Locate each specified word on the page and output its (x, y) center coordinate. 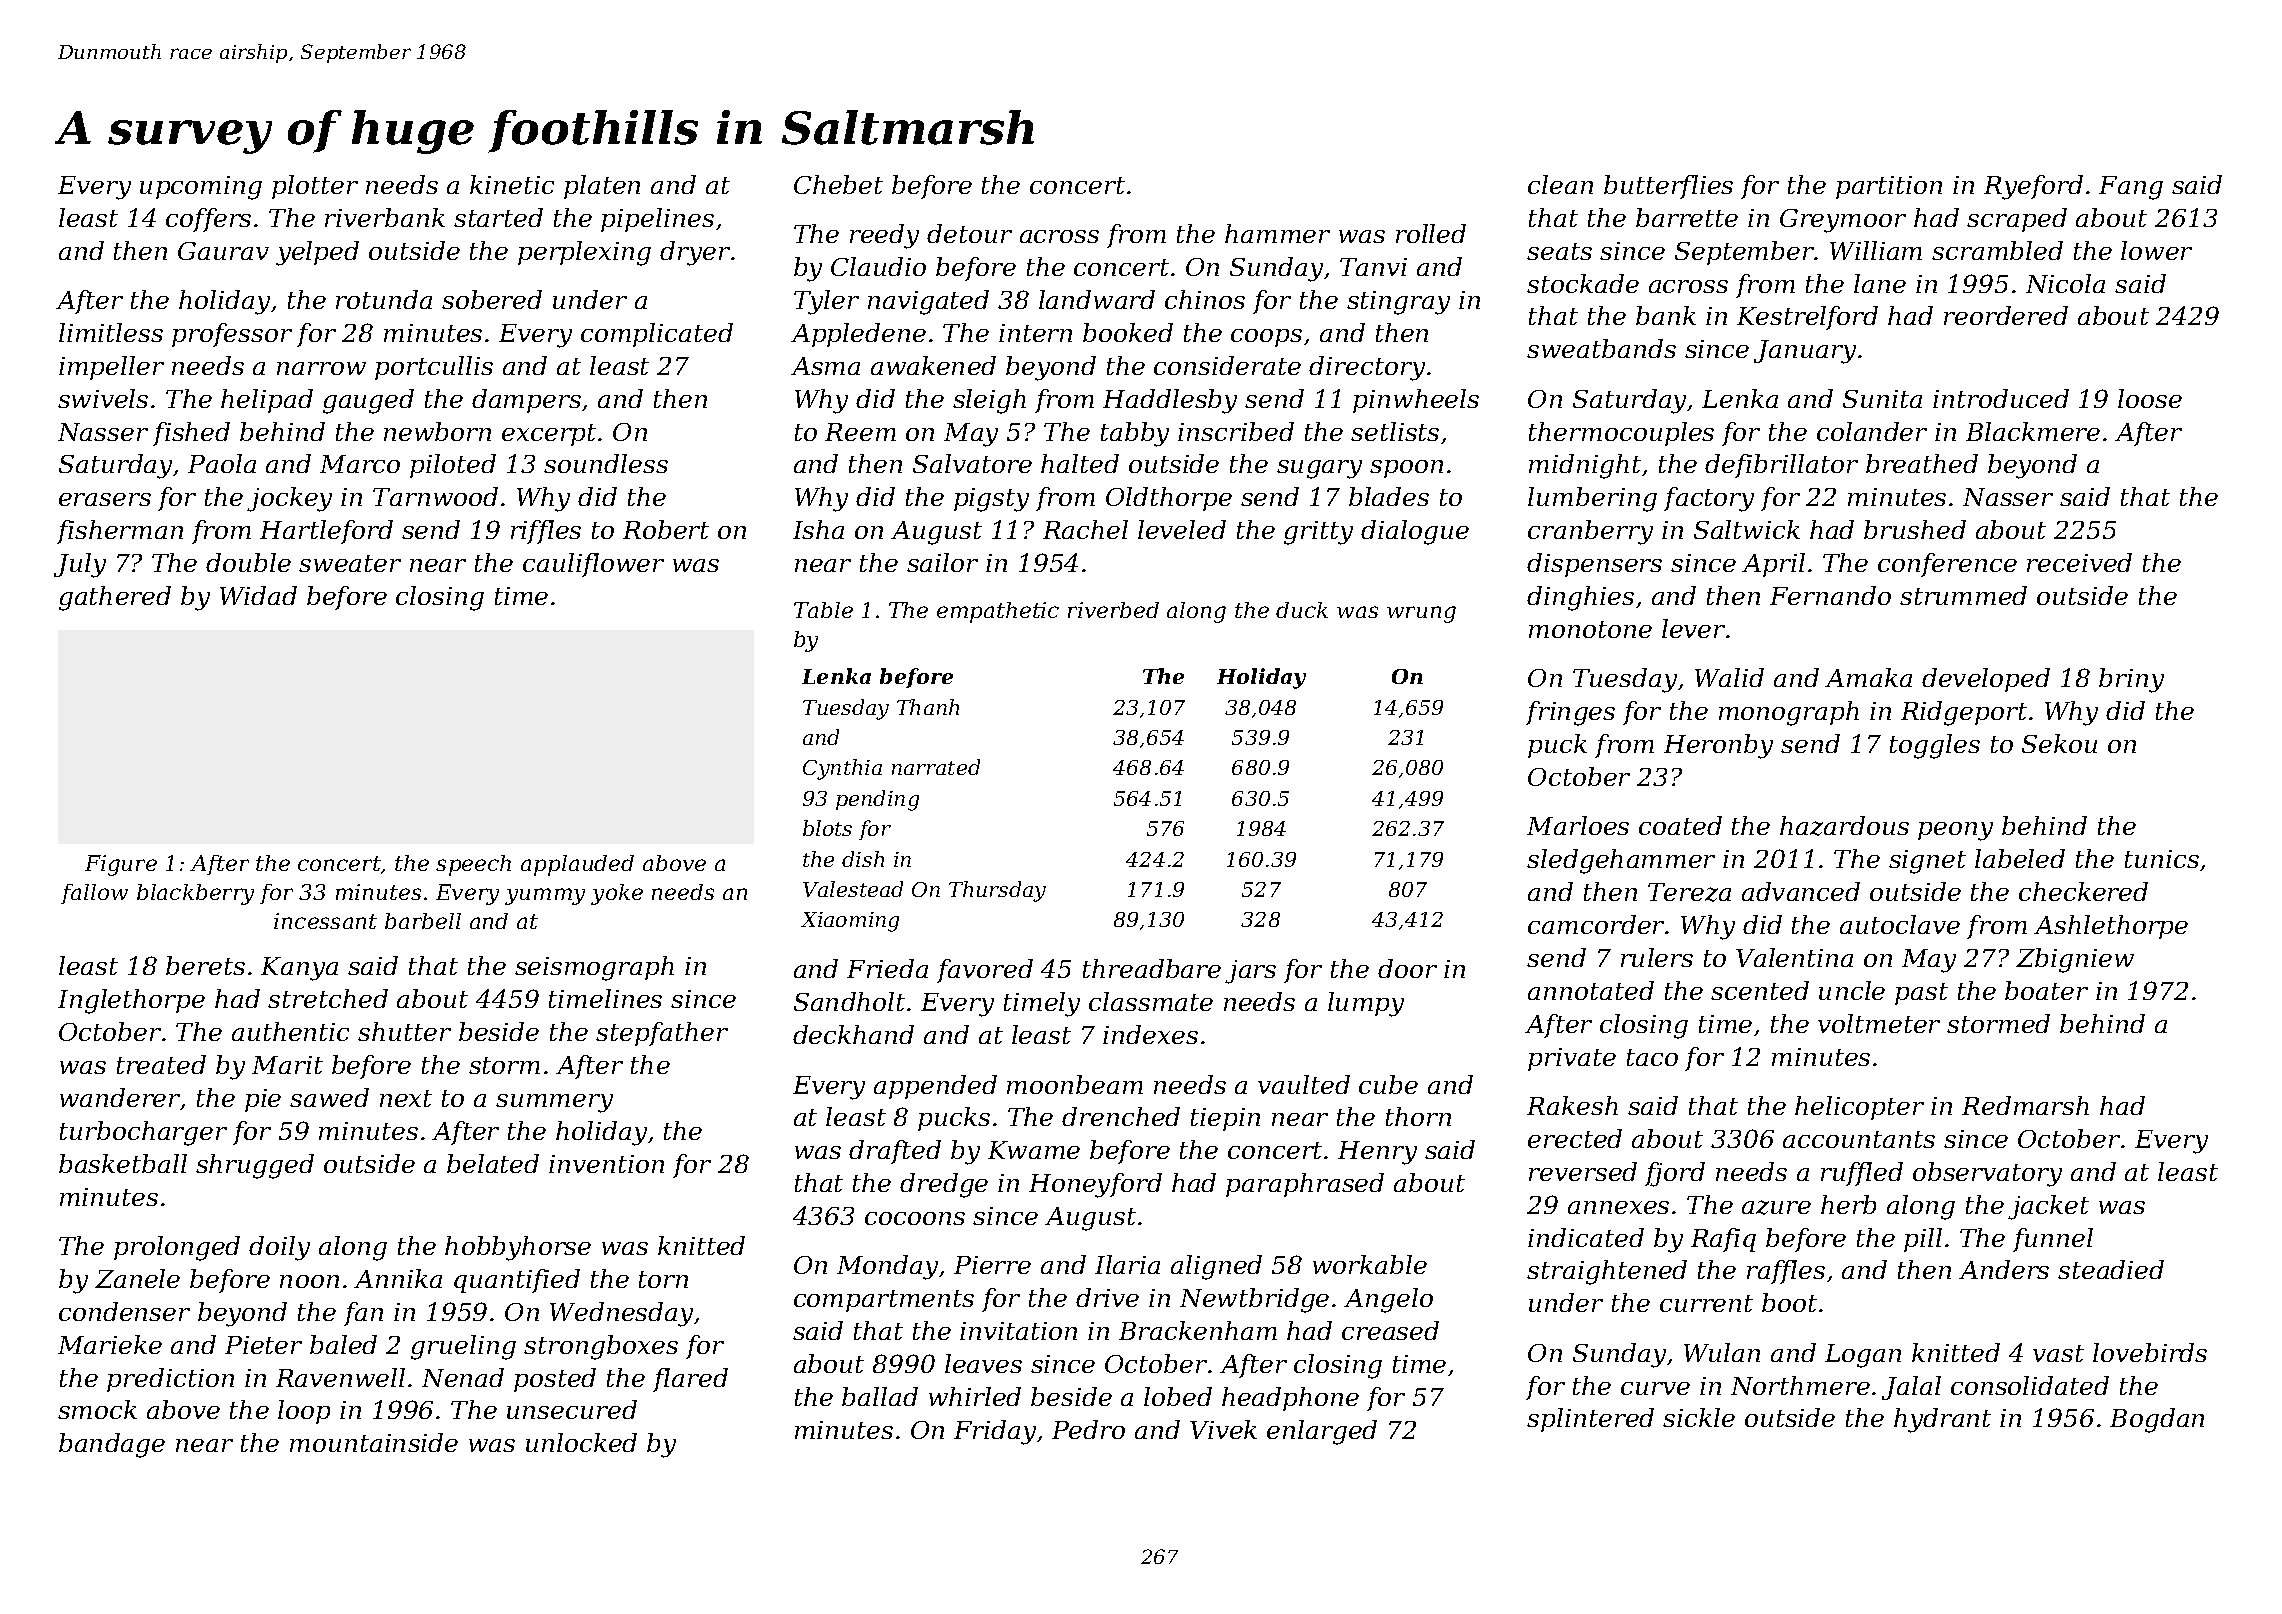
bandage (112, 1445)
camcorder (1597, 924)
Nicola (2065, 283)
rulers (1657, 957)
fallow (94, 894)
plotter (315, 187)
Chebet (838, 184)
